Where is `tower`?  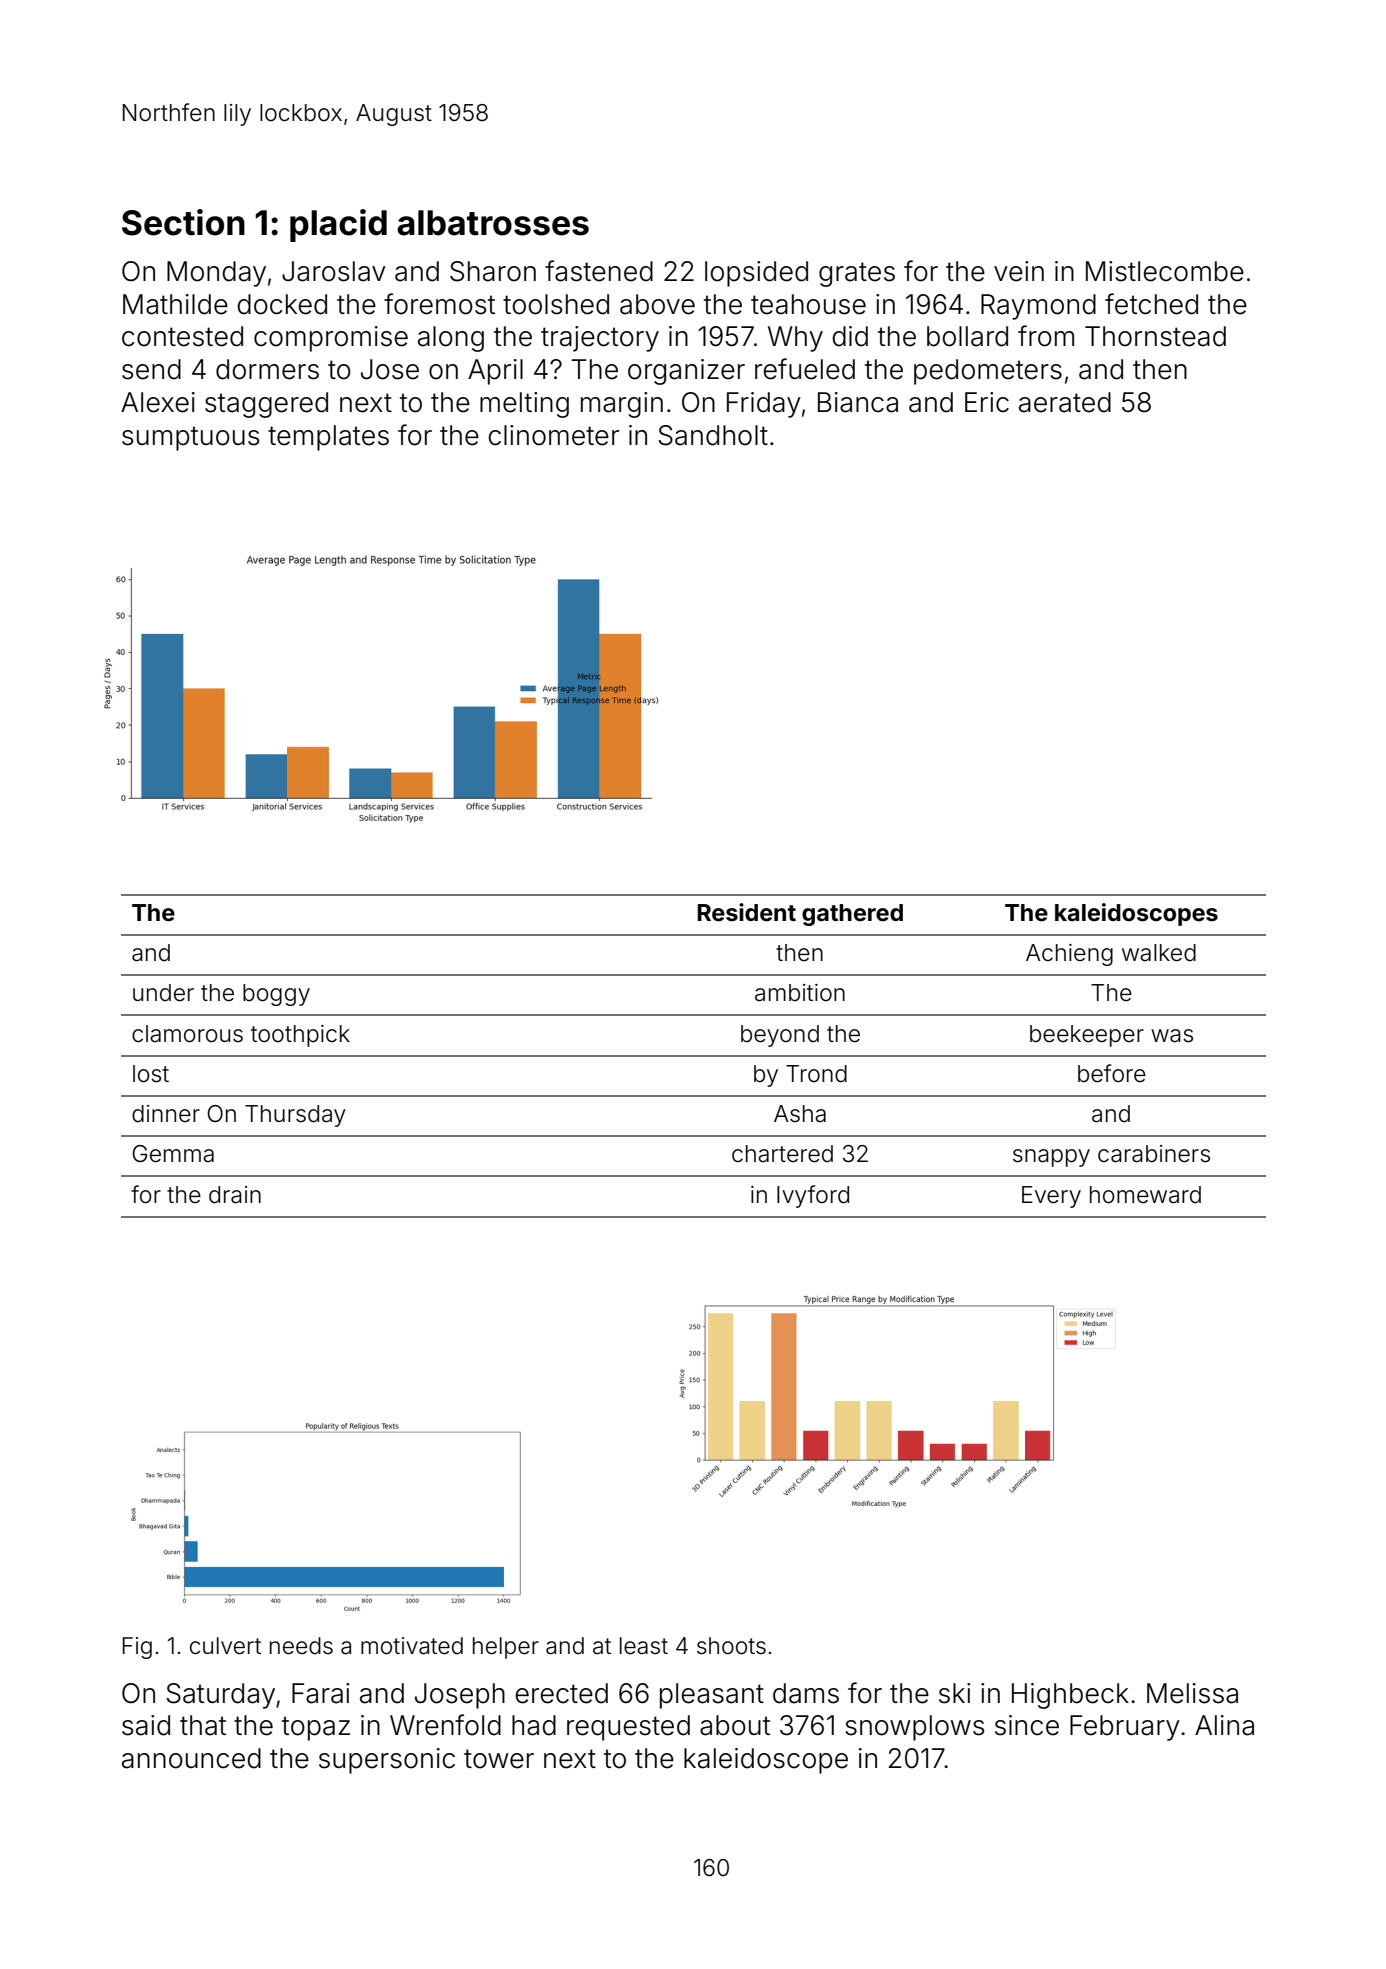 tower is located at coordinates (499, 1759).
